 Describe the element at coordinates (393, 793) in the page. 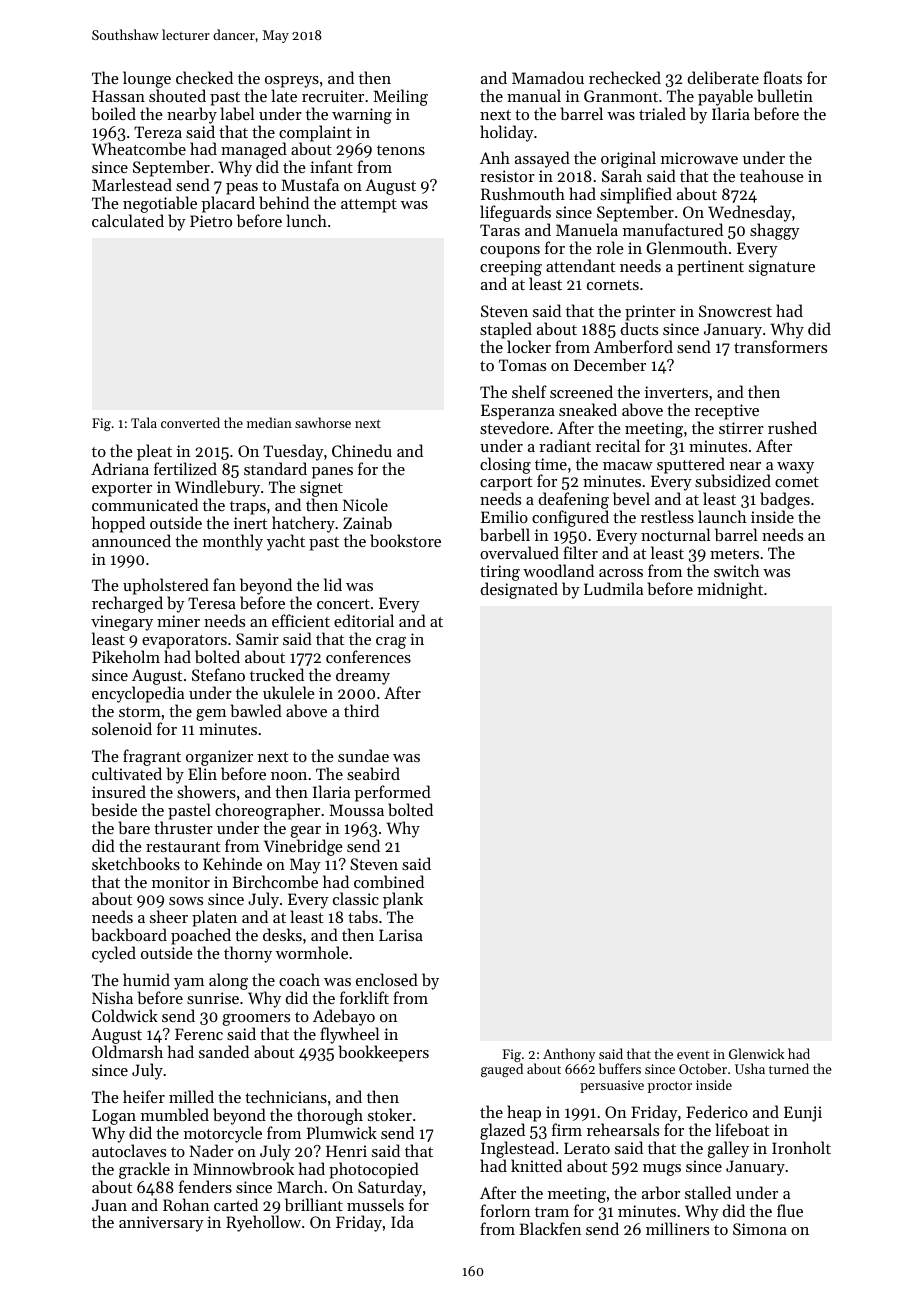

I see `performed` at that location.
